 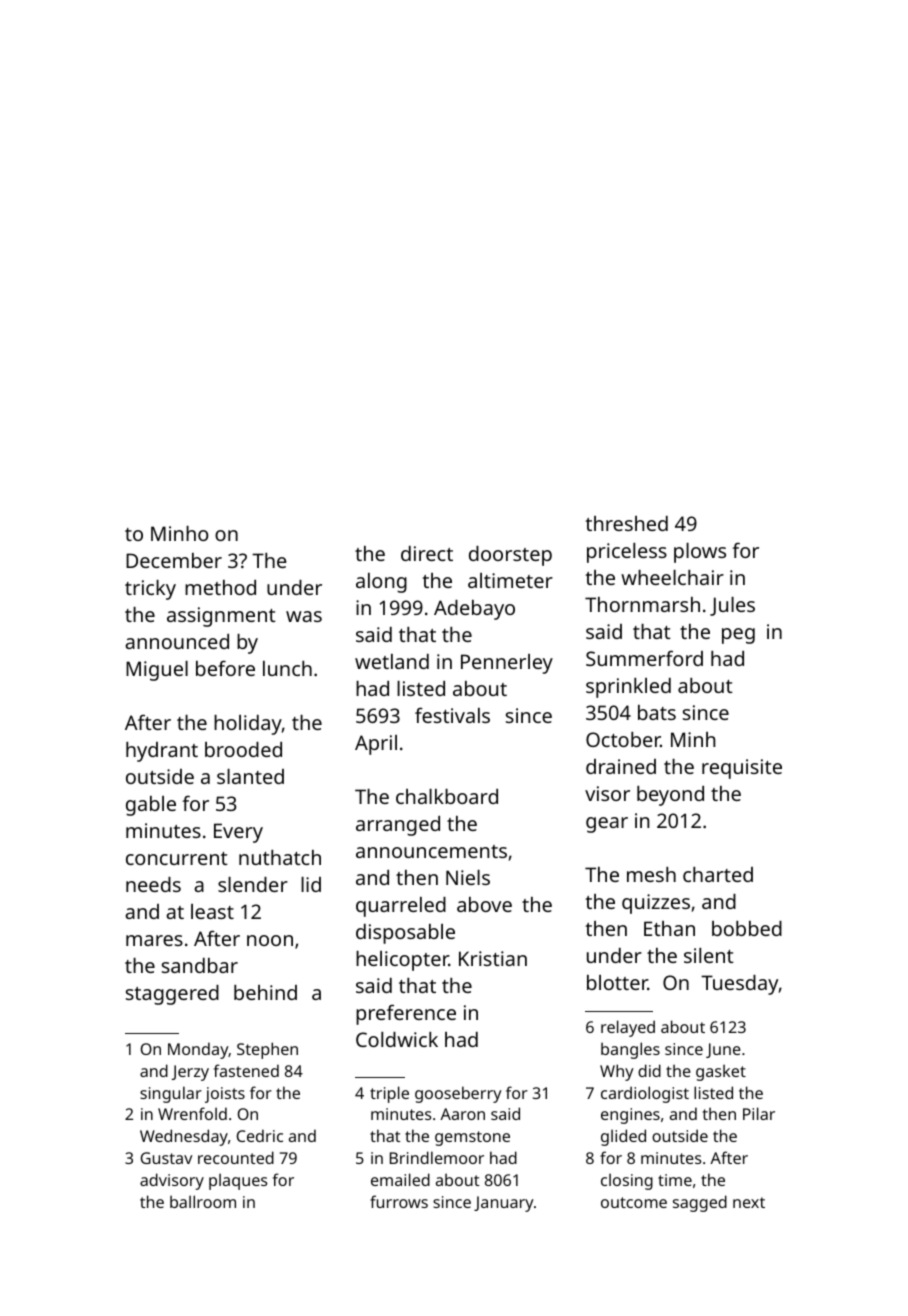 I want to click on direct, so click(x=427, y=553).
